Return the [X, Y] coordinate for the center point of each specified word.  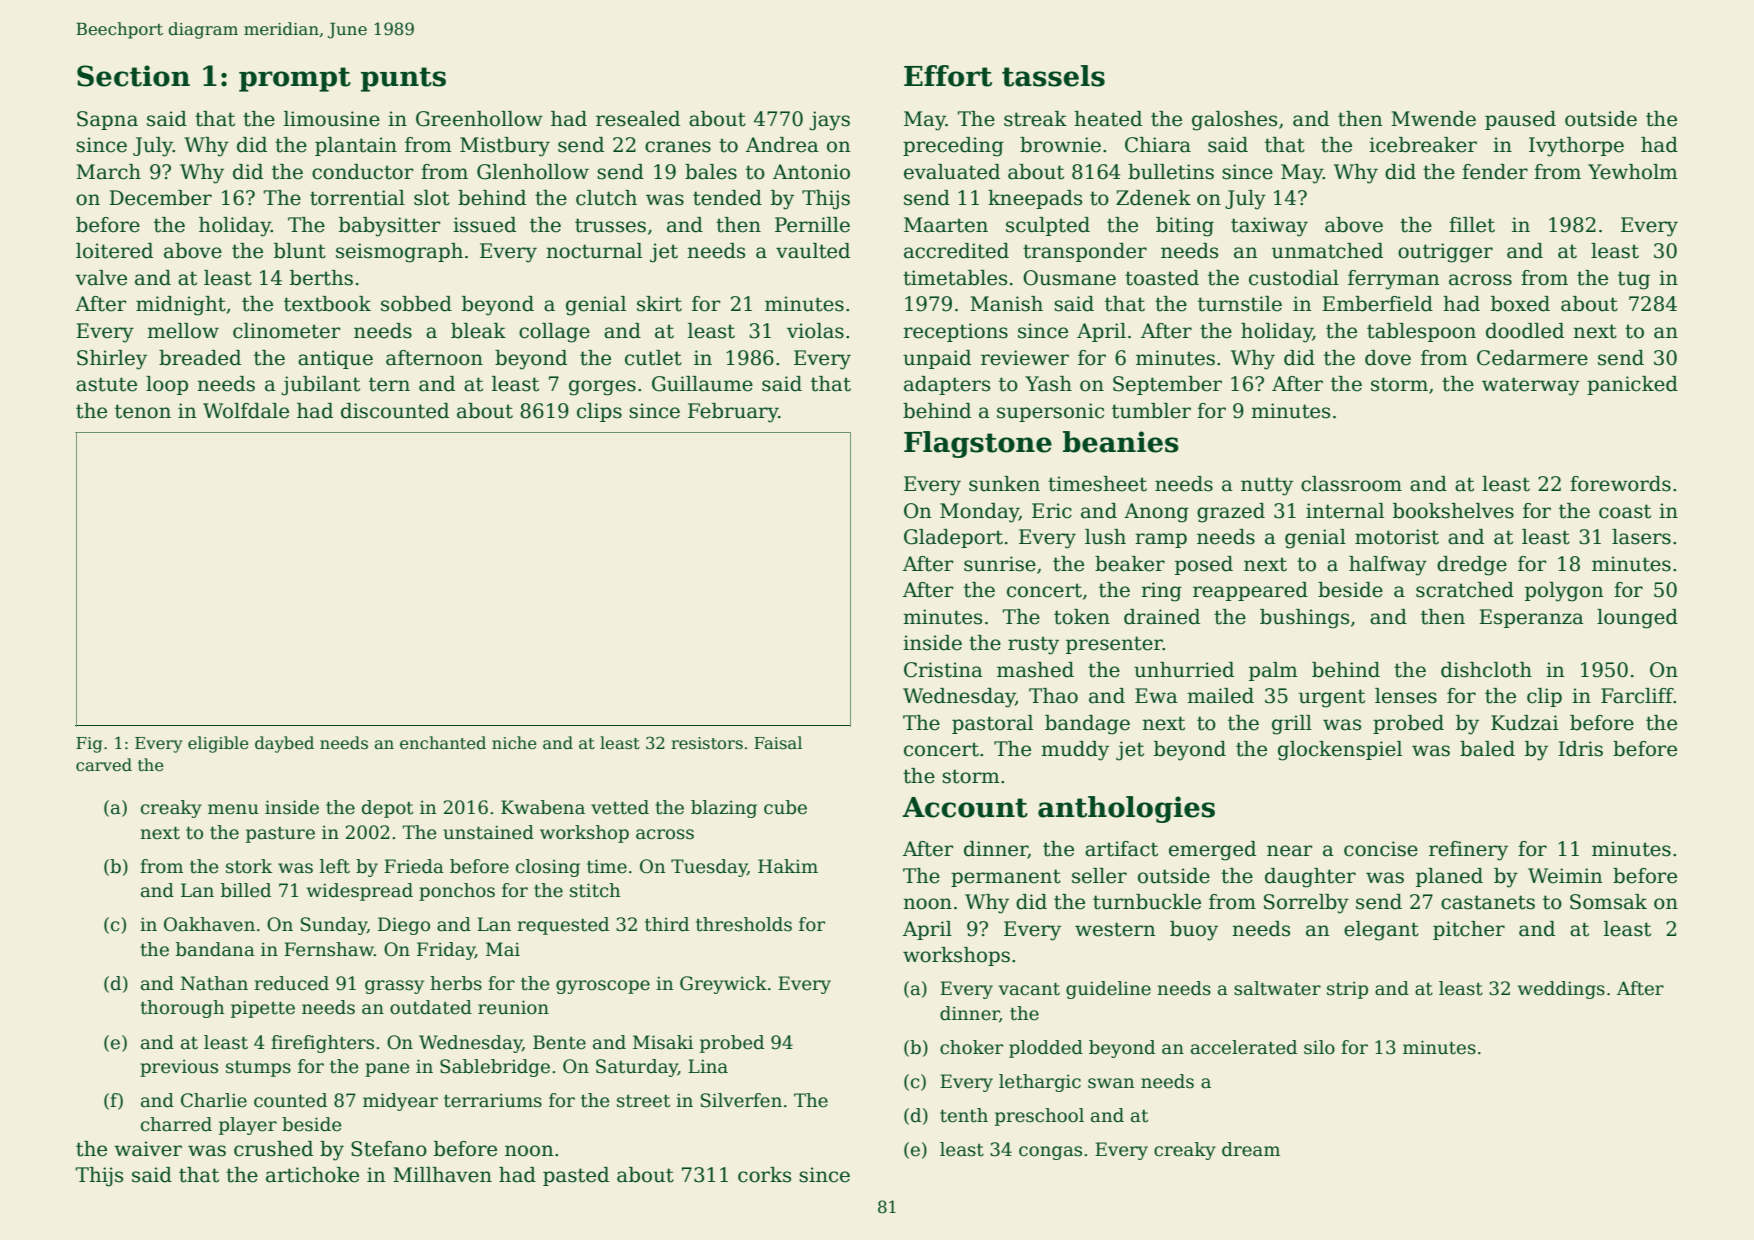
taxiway [1269, 227]
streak [1035, 119]
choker [971, 1047]
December [160, 198]
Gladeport [953, 538]
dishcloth [1486, 670]
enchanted [443, 743]
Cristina [943, 670]
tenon [143, 411]
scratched [1465, 590]
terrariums [493, 1101]
